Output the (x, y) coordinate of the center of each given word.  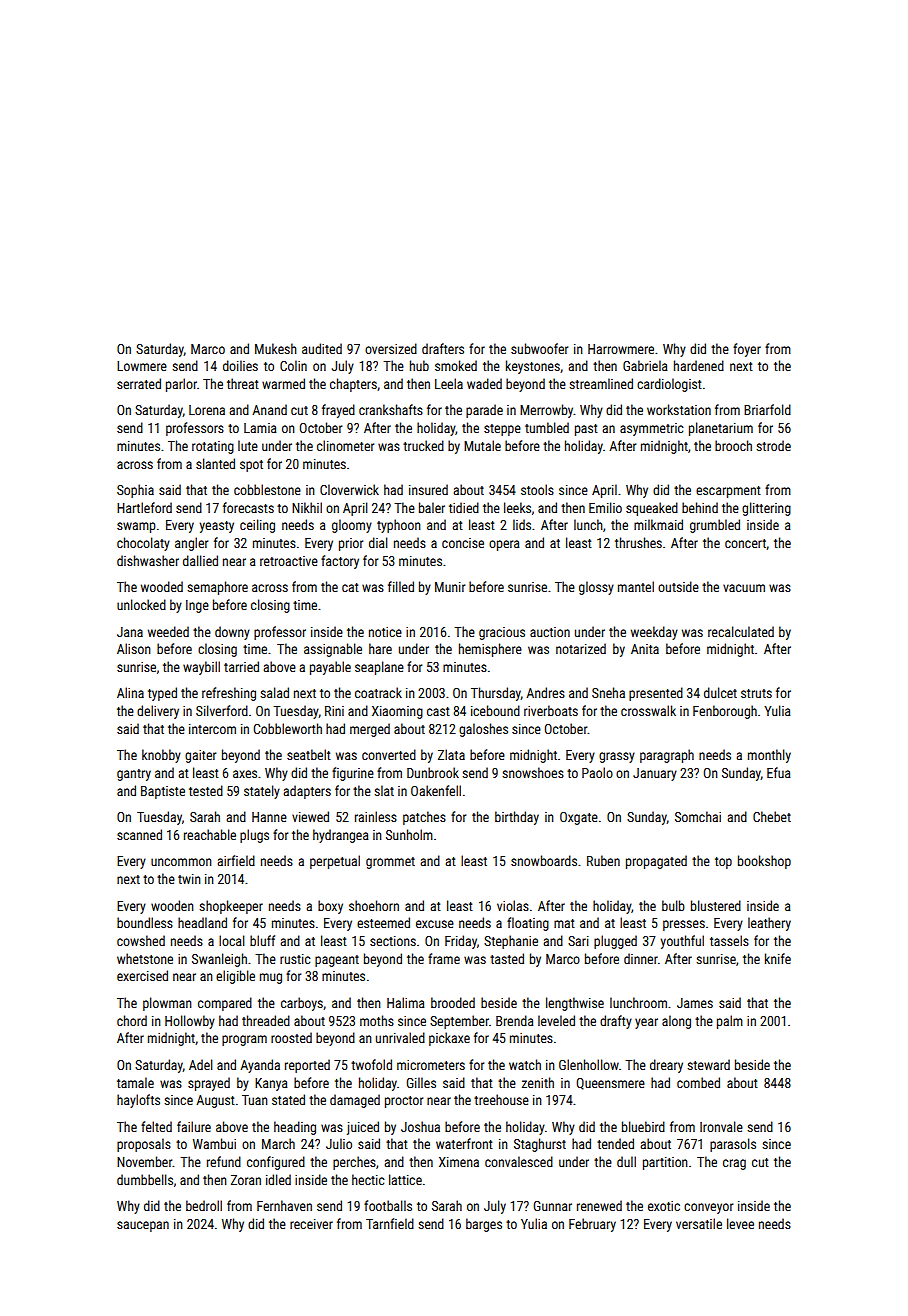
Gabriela (645, 365)
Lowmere (142, 366)
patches (424, 818)
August (215, 1101)
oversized (391, 348)
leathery (769, 924)
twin (189, 879)
